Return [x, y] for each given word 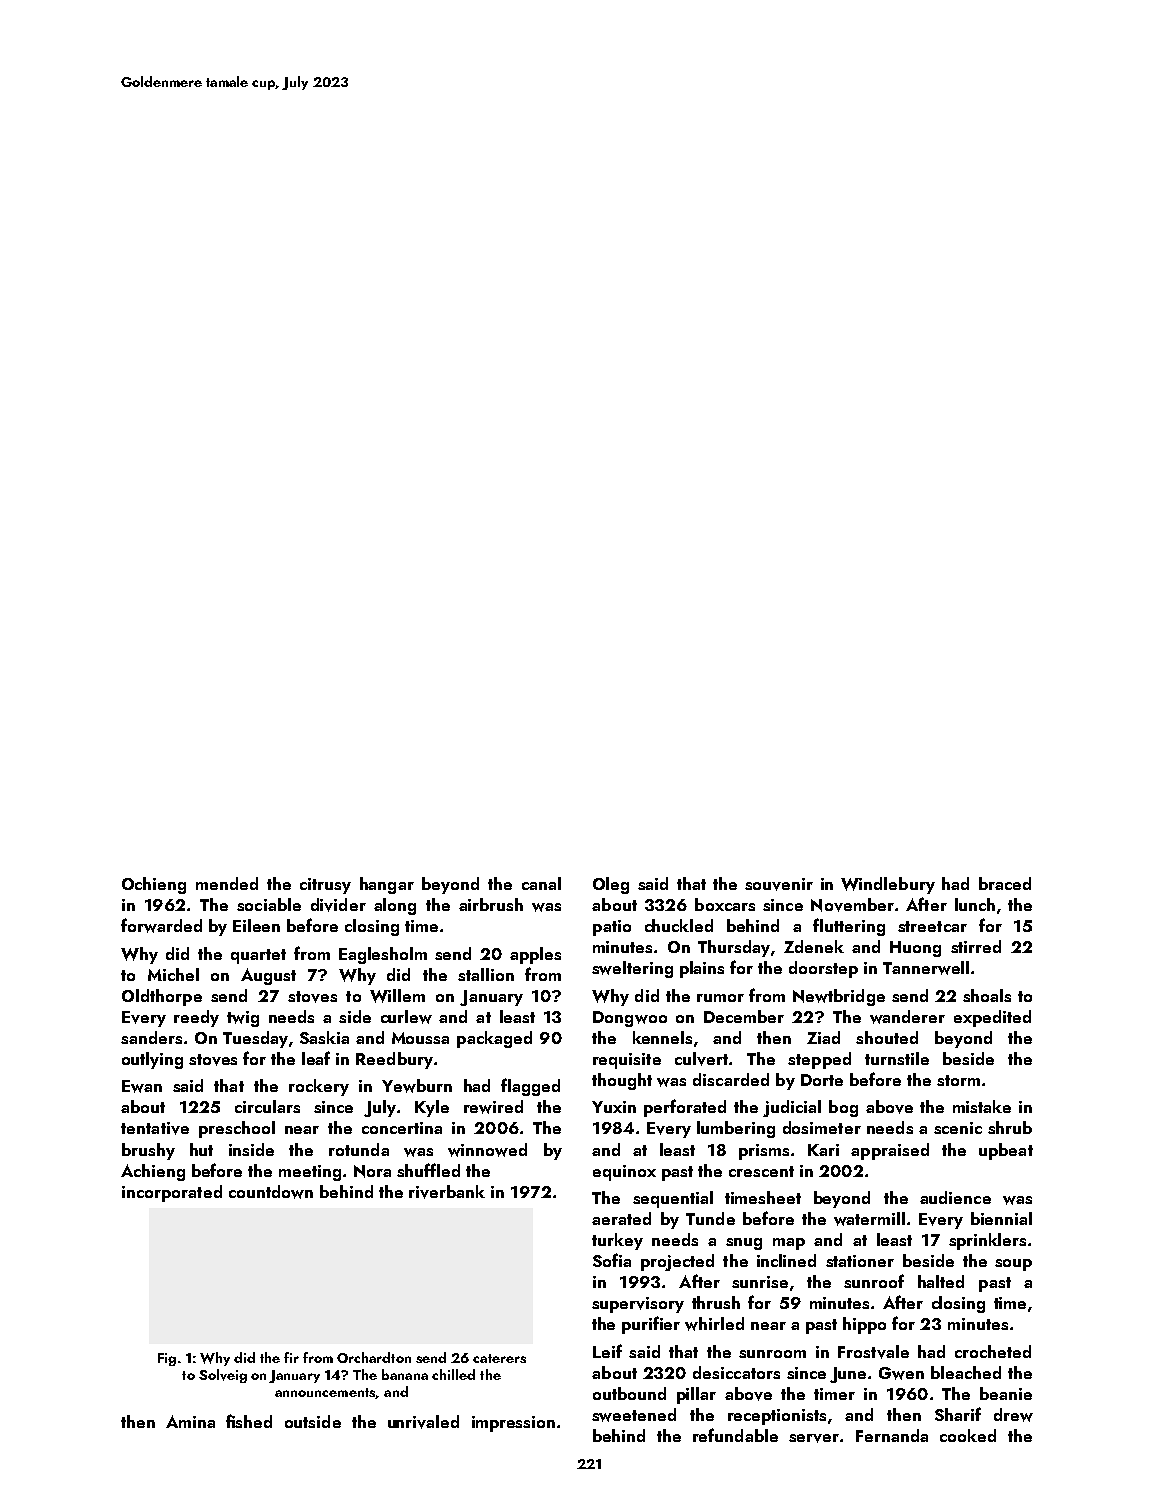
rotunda [359, 1149]
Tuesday [255, 1039]
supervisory [638, 1305]
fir [291, 1357]
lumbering [736, 1129]
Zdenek [814, 946]
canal [541, 883]
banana [405, 1374]
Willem [397, 996]
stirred [976, 946]
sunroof [874, 1281]
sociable [269, 904]
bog [843, 1108]
